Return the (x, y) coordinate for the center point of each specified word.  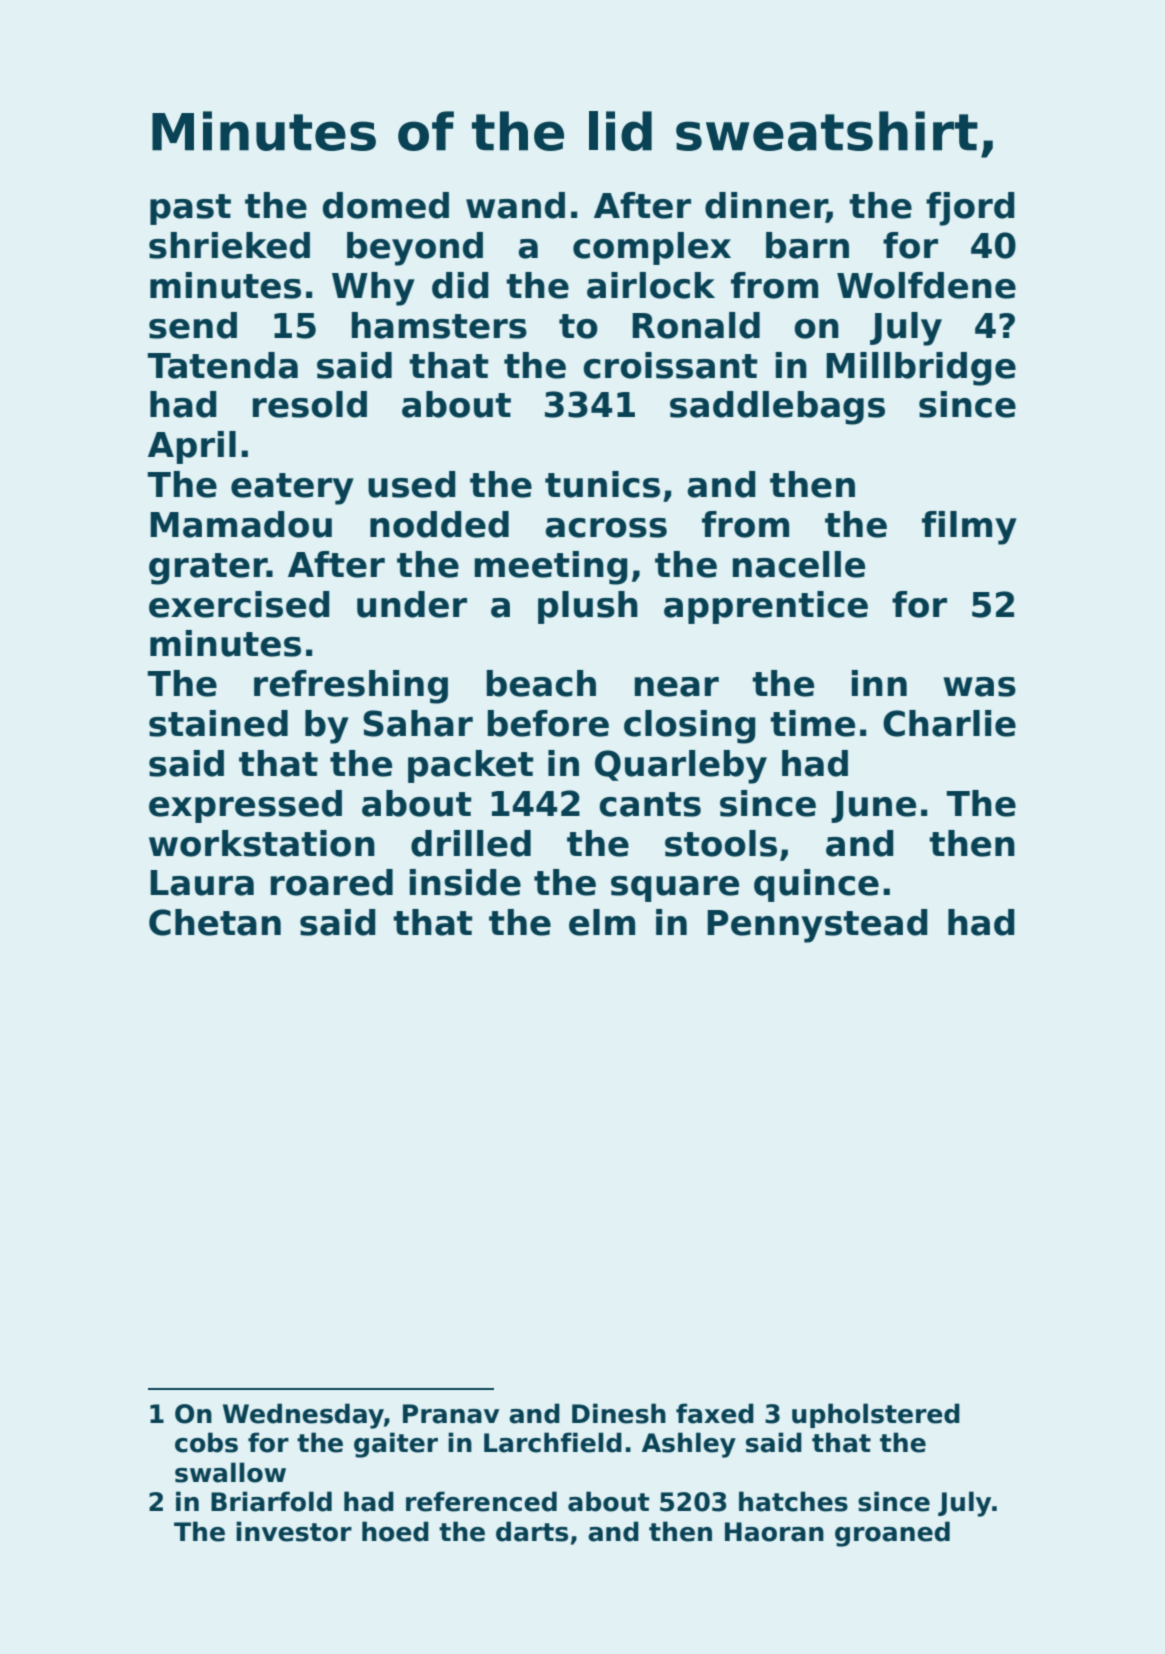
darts (532, 1531)
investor (294, 1531)
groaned (892, 1534)
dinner (766, 206)
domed (386, 205)
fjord (970, 209)
